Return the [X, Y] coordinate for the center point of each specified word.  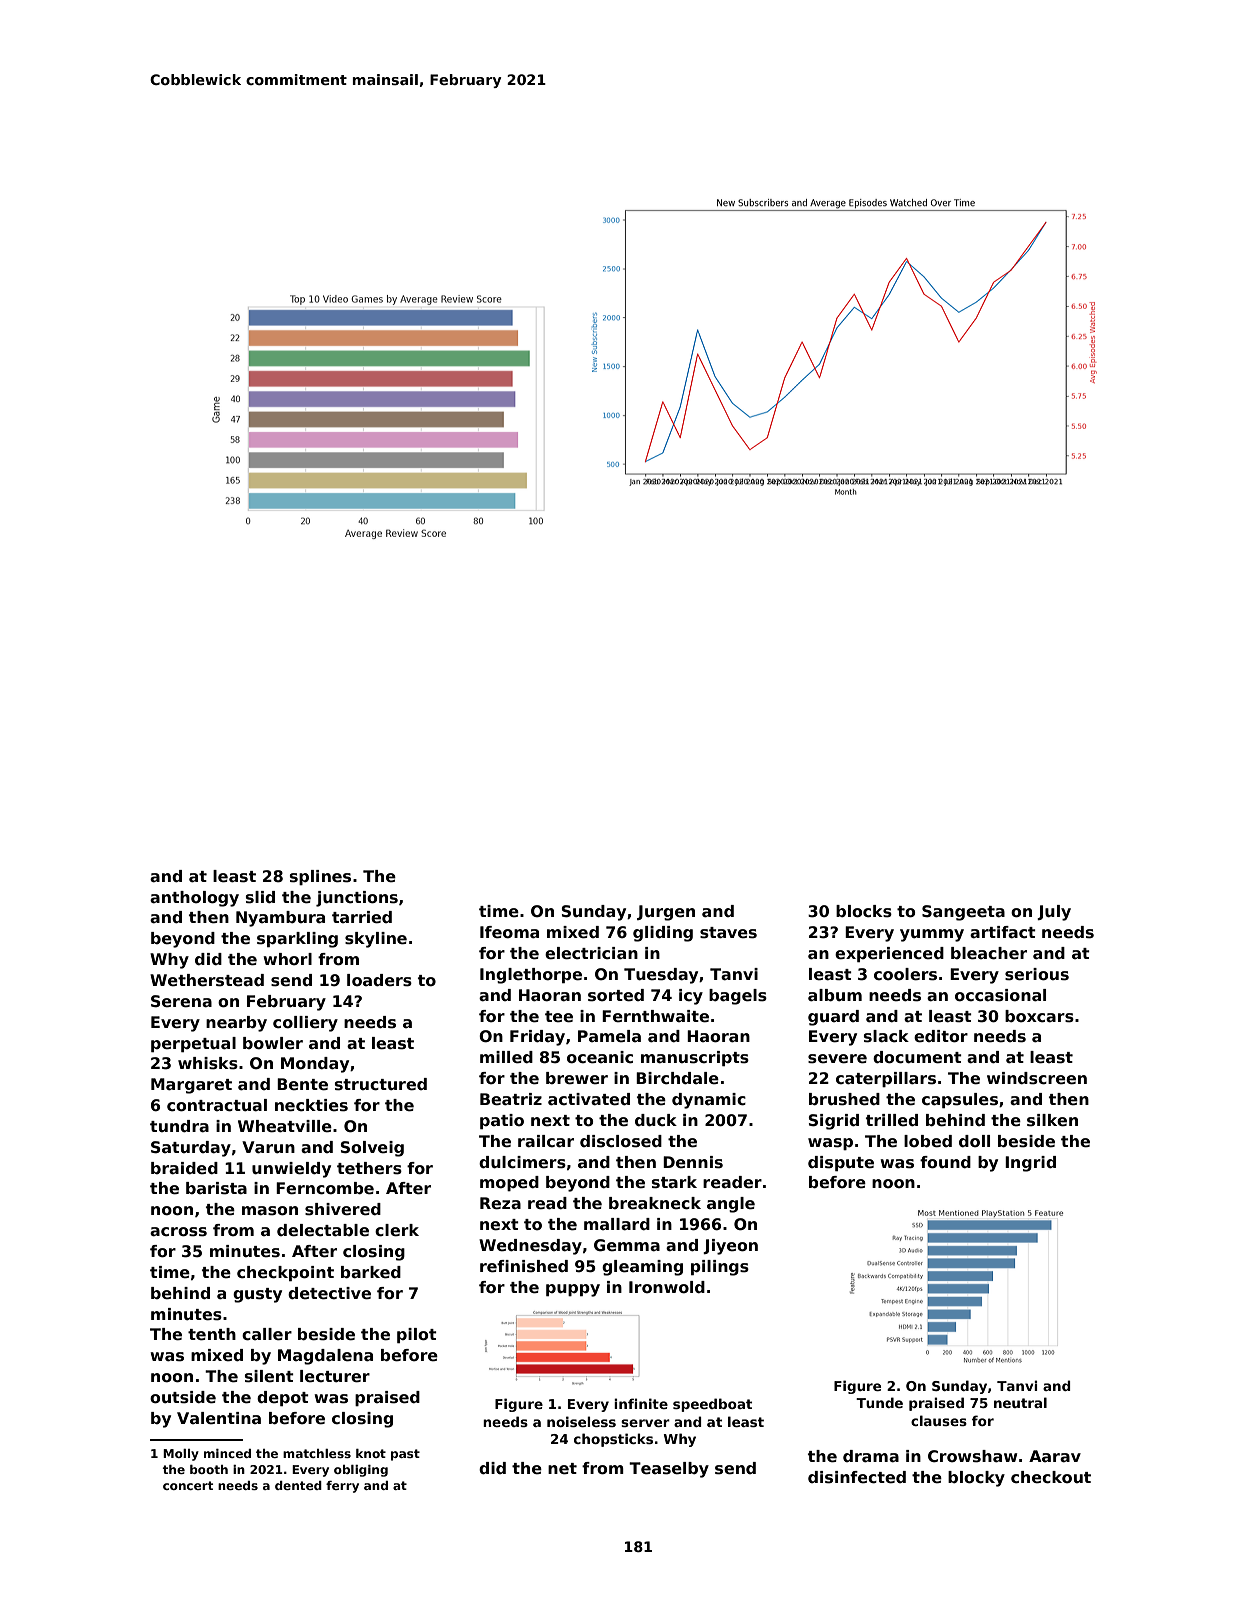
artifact [1003, 932]
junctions [357, 899]
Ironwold [667, 1287]
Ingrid [1030, 1164]
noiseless [581, 1421]
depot [283, 1398]
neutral [1020, 1402]
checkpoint [285, 1273]
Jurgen [666, 913]
